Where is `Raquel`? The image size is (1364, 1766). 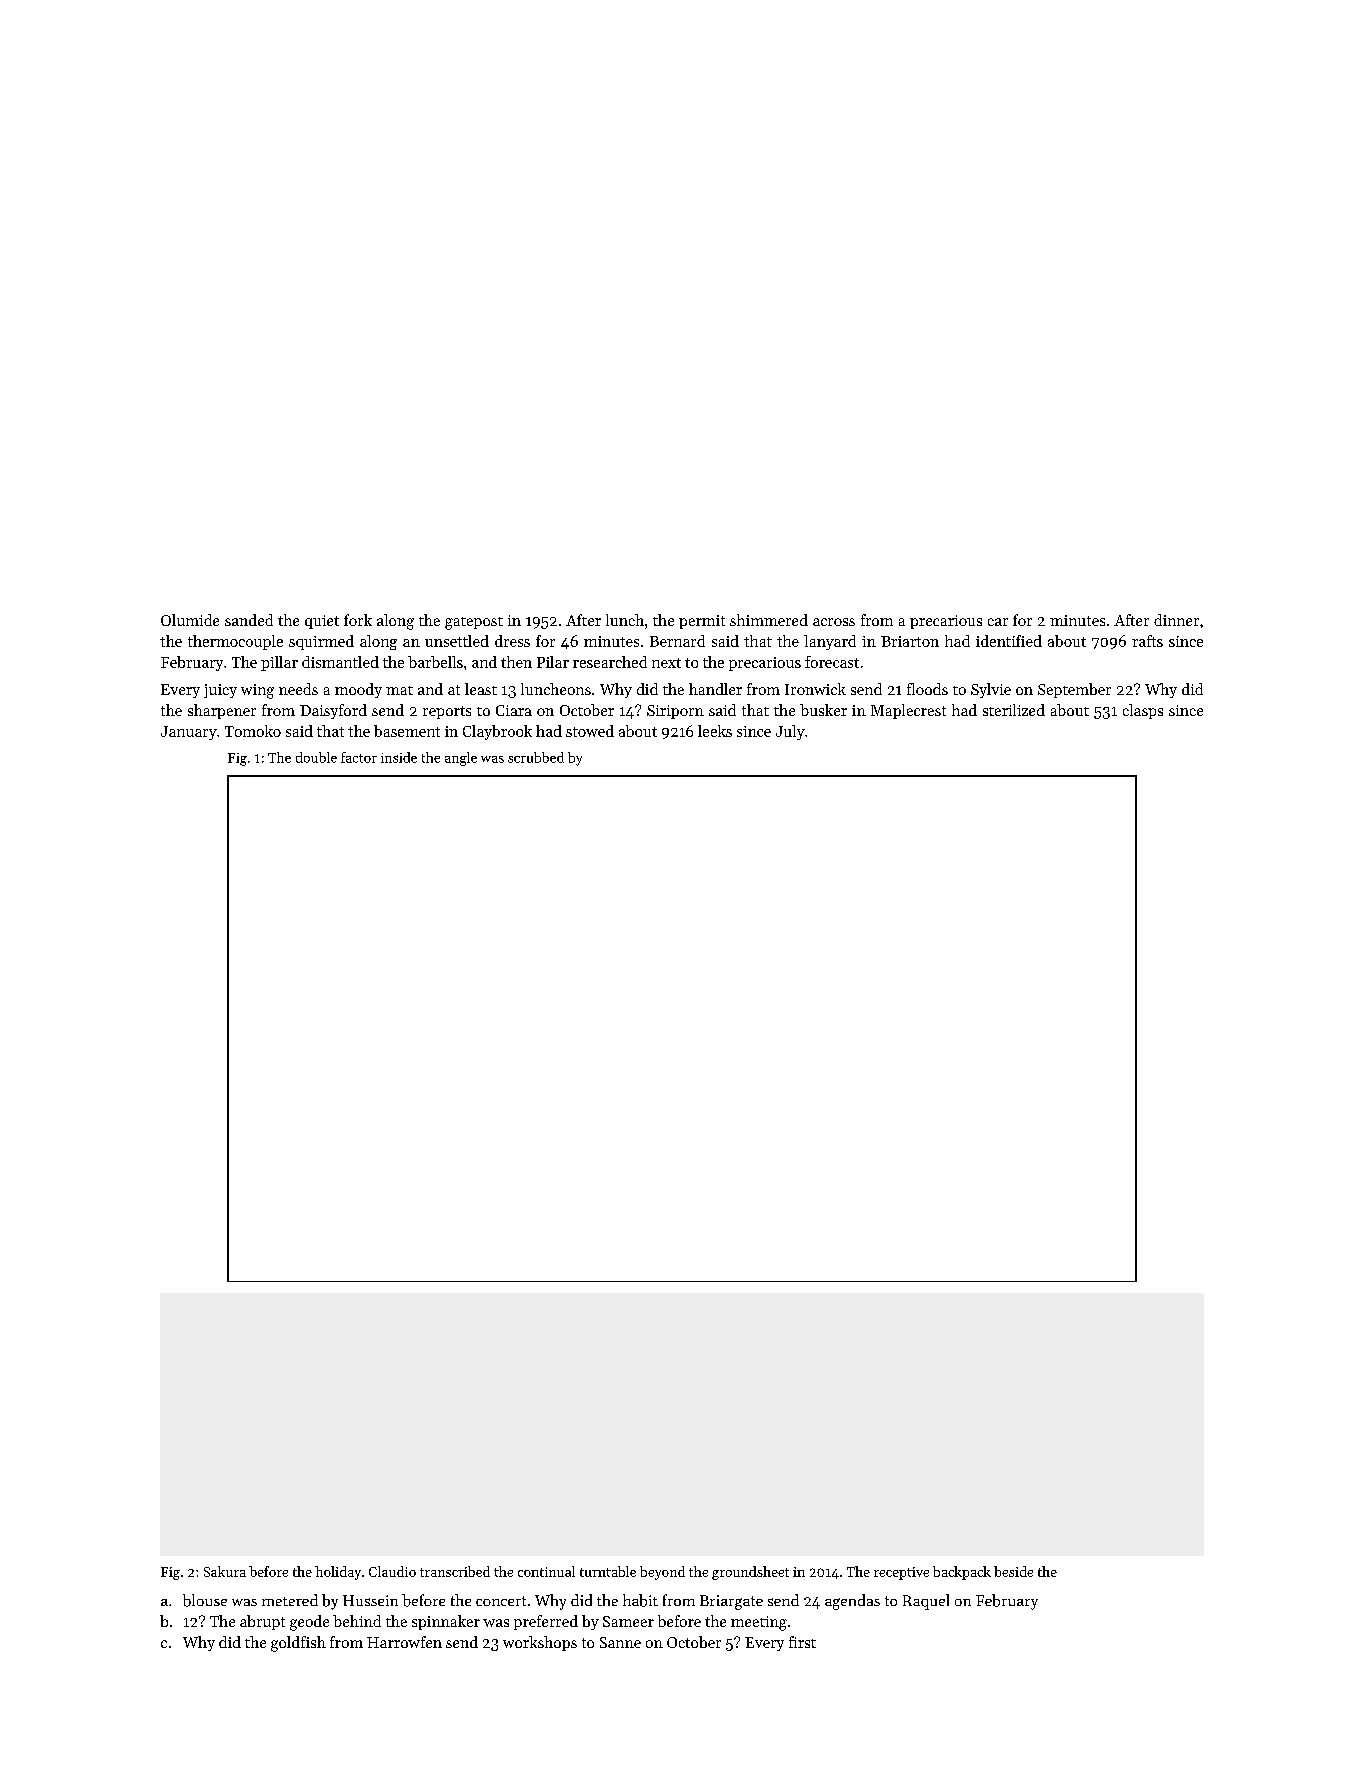 Raquel is located at coordinates (926, 1602).
